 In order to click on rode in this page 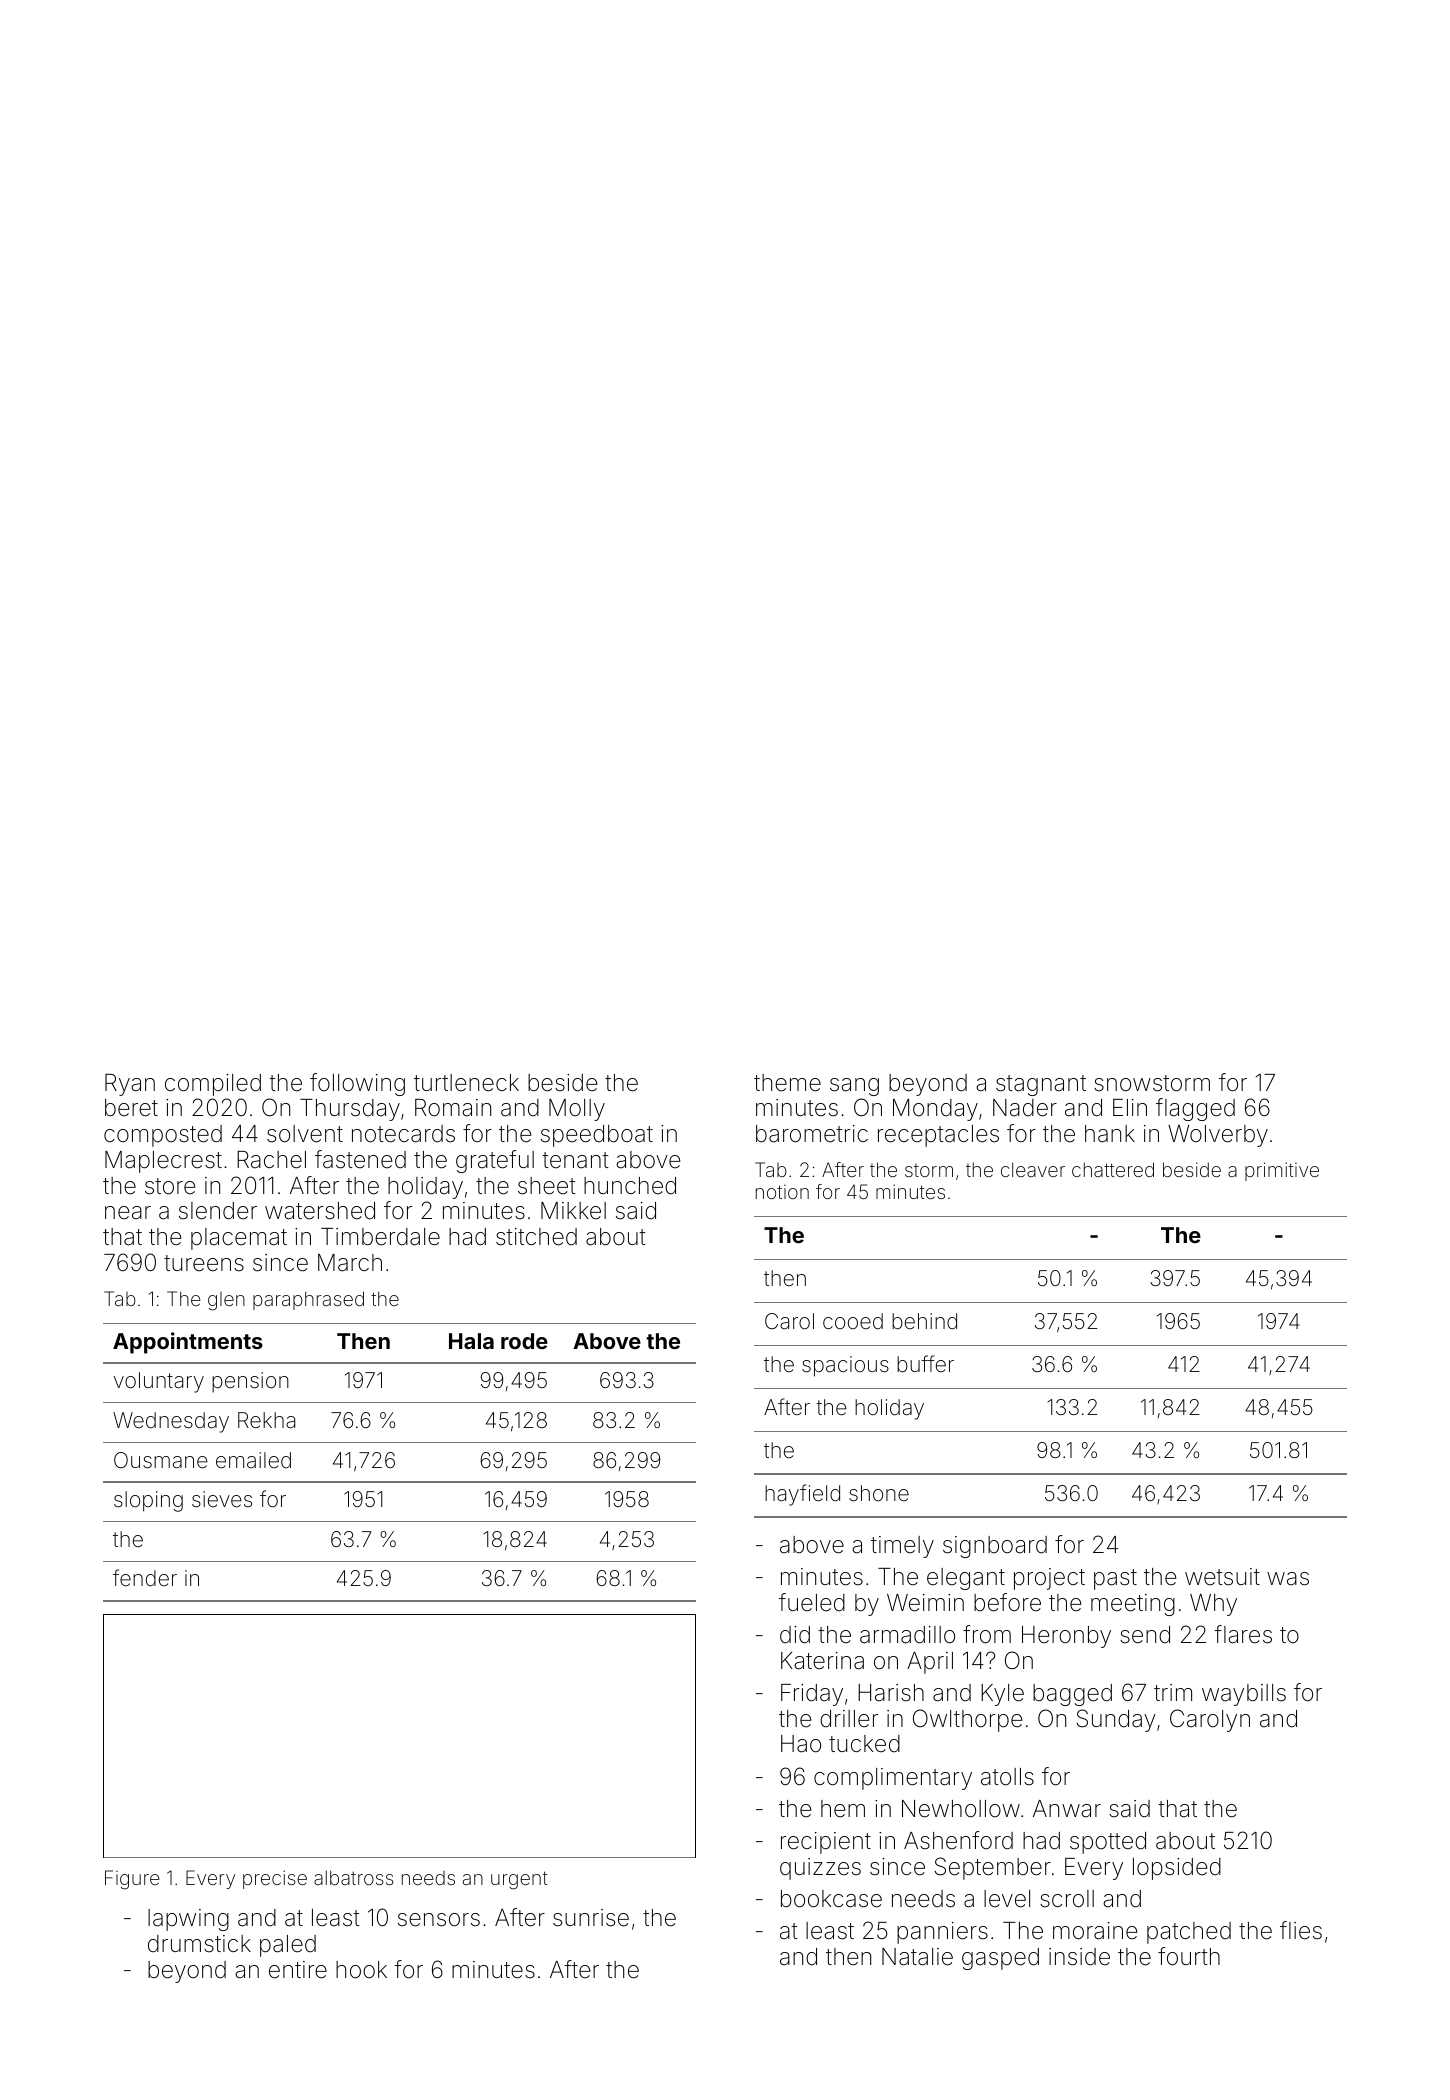, I will do `click(524, 1341)`.
